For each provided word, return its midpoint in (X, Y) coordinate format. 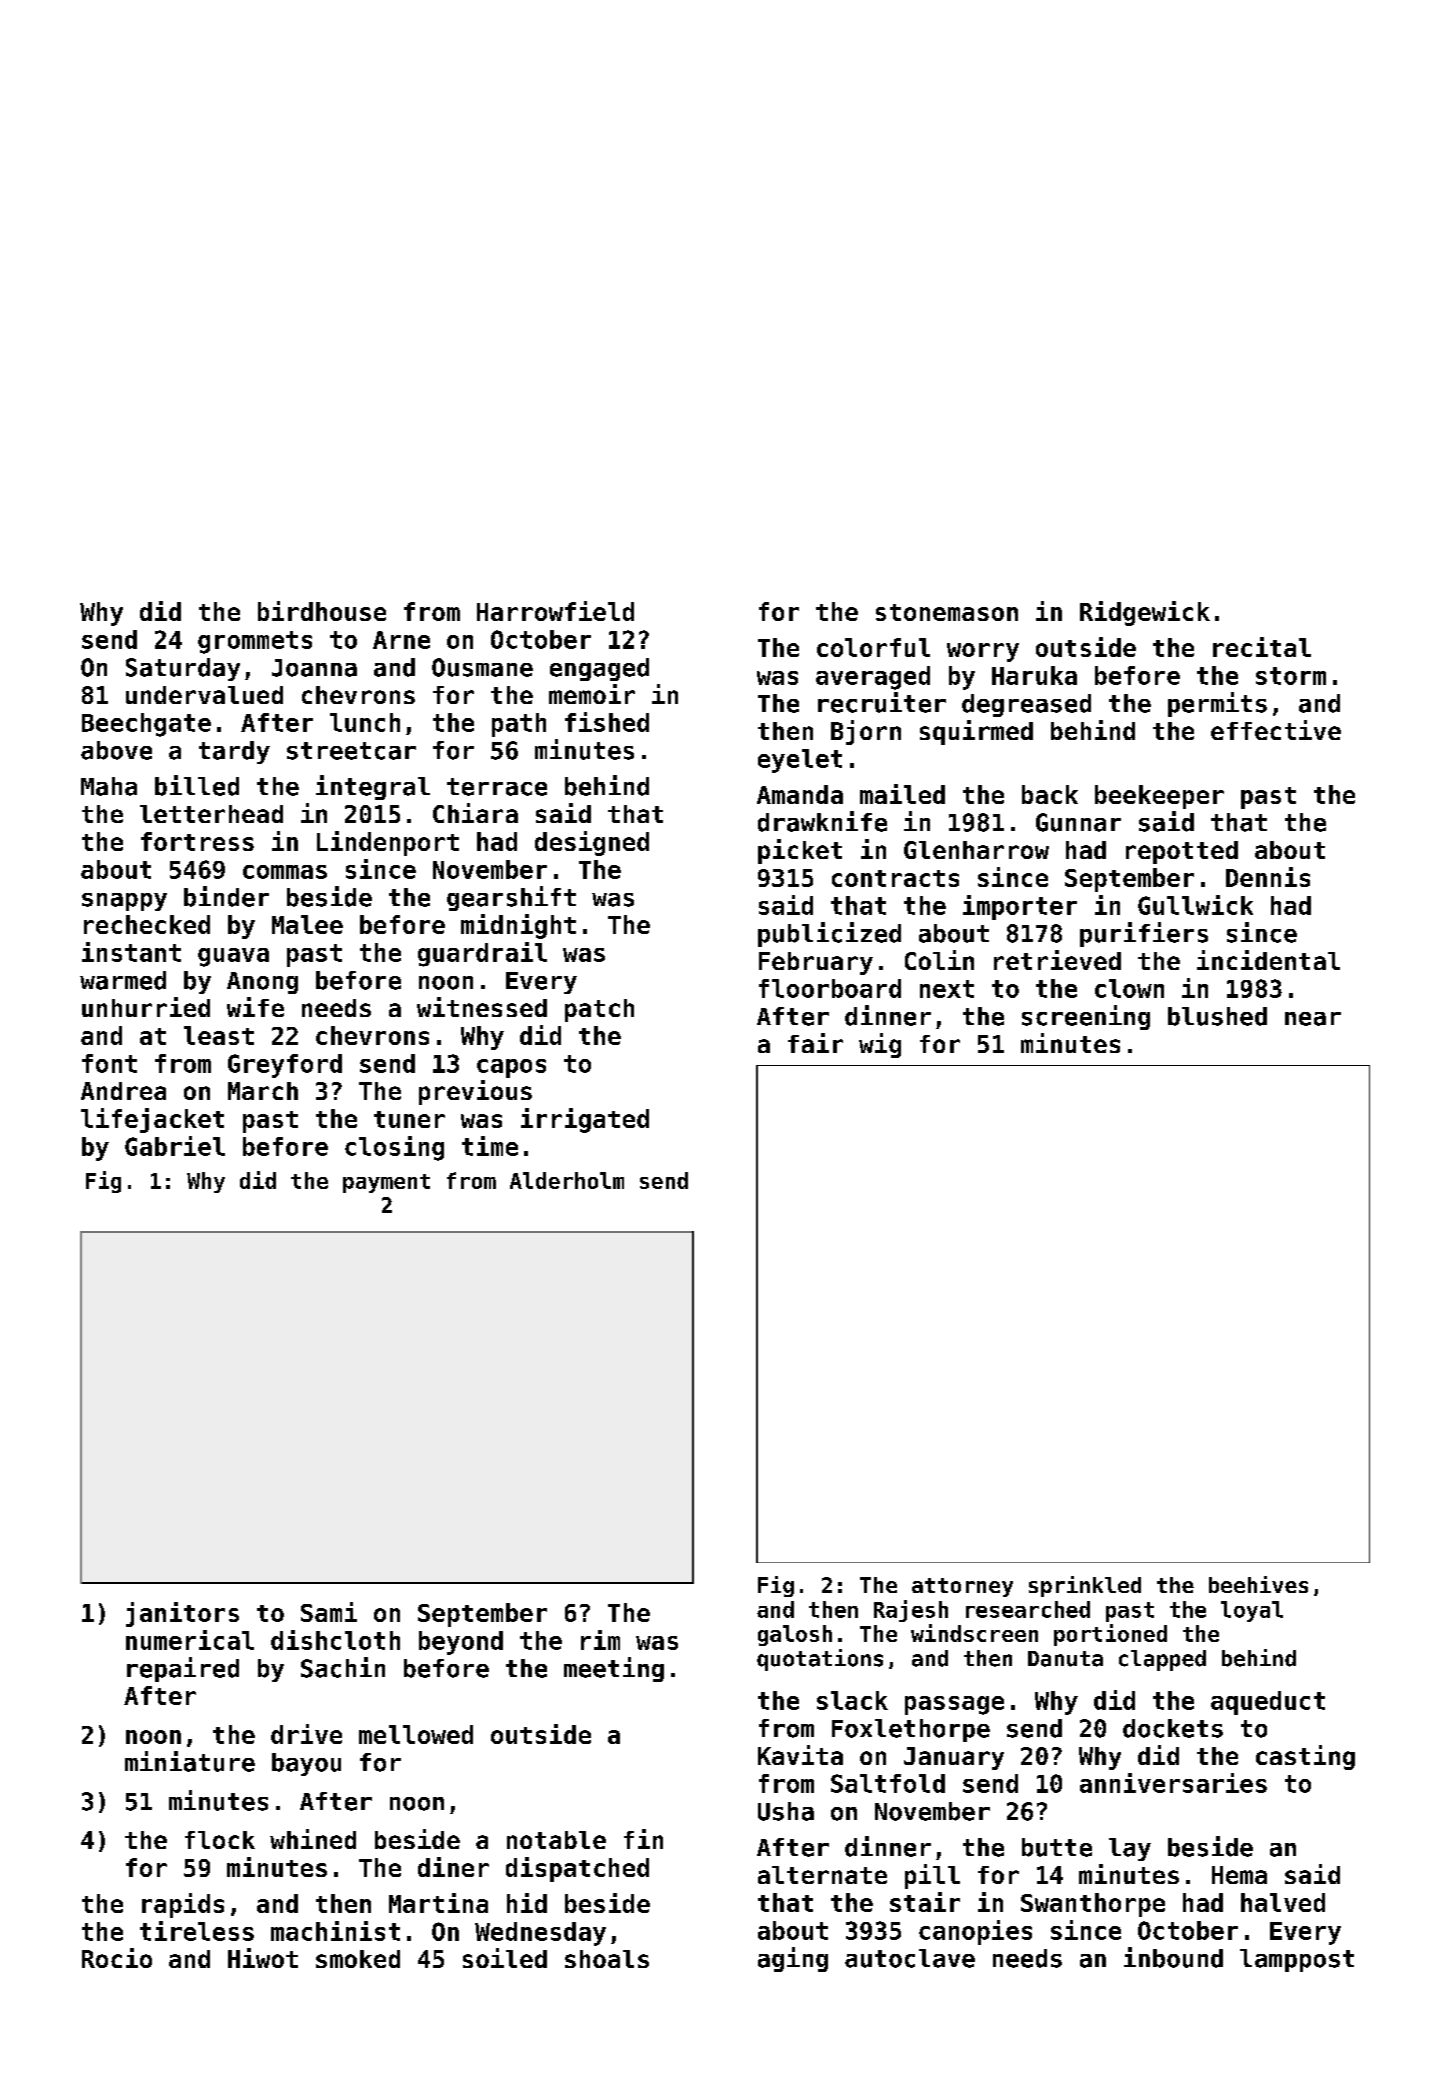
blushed (1217, 1016)
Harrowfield (555, 611)
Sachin (343, 1667)
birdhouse (322, 611)
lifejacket (152, 1120)
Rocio (117, 1958)
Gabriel (175, 1146)
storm (1291, 676)
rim (600, 1640)
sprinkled (1085, 1586)
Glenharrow (976, 850)
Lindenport (388, 843)
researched (1028, 1609)
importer (1020, 907)
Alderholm (567, 1180)
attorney (962, 1587)
